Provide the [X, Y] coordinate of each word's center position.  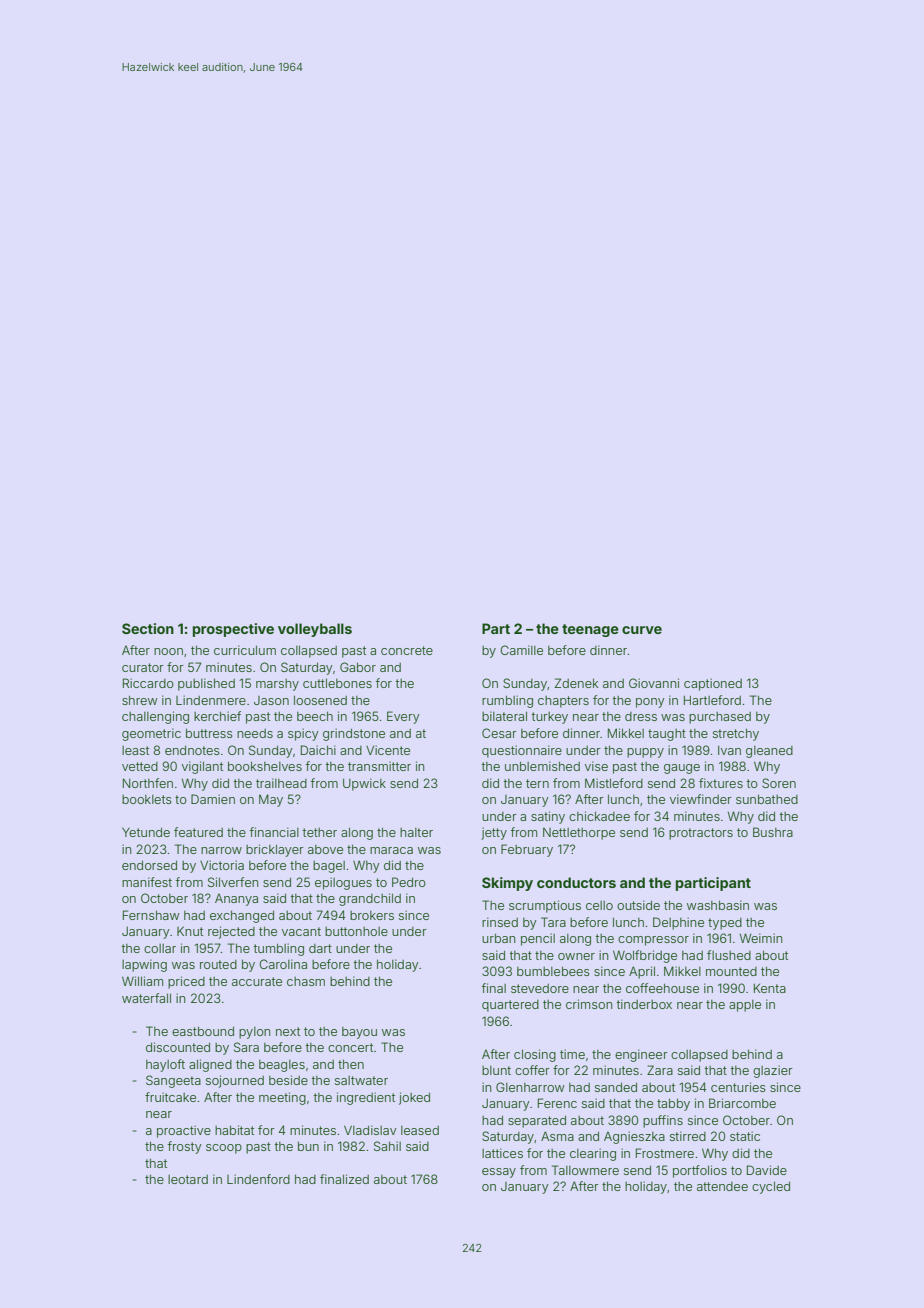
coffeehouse [662, 988]
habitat [234, 1130]
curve [642, 630]
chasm [306, 981]
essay [499, 1173]
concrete [407, 650]
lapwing [144, 965]
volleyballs [315, 630]
